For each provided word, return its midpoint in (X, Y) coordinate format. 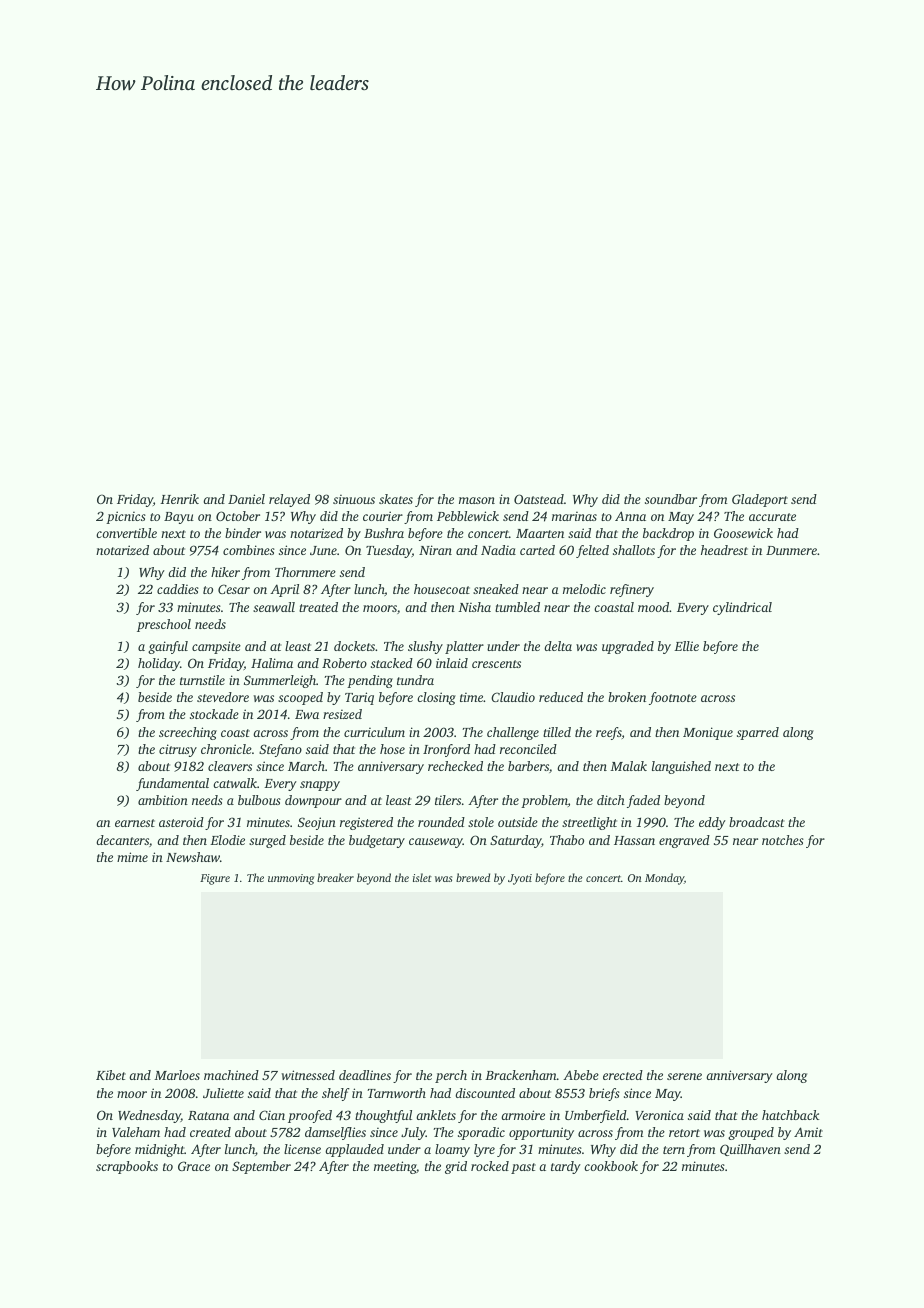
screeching (188, 733)
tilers (448, 800)
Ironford (446, 750)
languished (681, 767)
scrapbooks (127, 1167)
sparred (758, 733)
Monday (664, 879)
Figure (215, 879)
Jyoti (520, 879)
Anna (630, 516)
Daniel (246, 499)
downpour (313, 801)
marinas (574, 516)
